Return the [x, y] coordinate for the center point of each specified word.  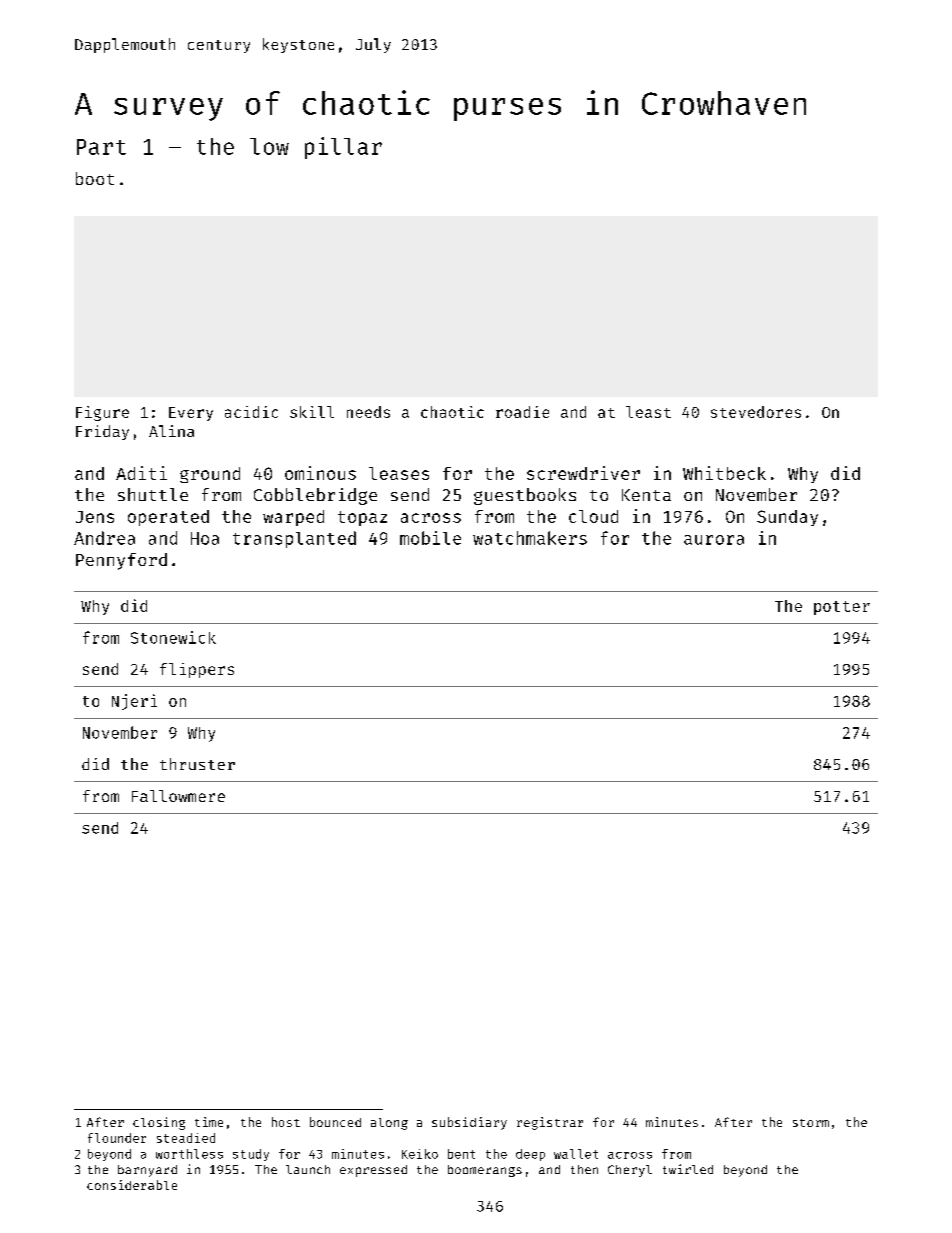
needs [368, 412]
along [389, 1124]
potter [842, 608]
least [648, 412]
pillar [343, 148]
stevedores [756, 412]
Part [101, 147]
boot [95, 178]
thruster [197, 764]
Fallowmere [178, 796]
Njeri [134, 702]
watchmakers [530, 538]
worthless [189, 1154]
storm [811, 1123]
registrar [550, 1123]
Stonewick [173, 637]
